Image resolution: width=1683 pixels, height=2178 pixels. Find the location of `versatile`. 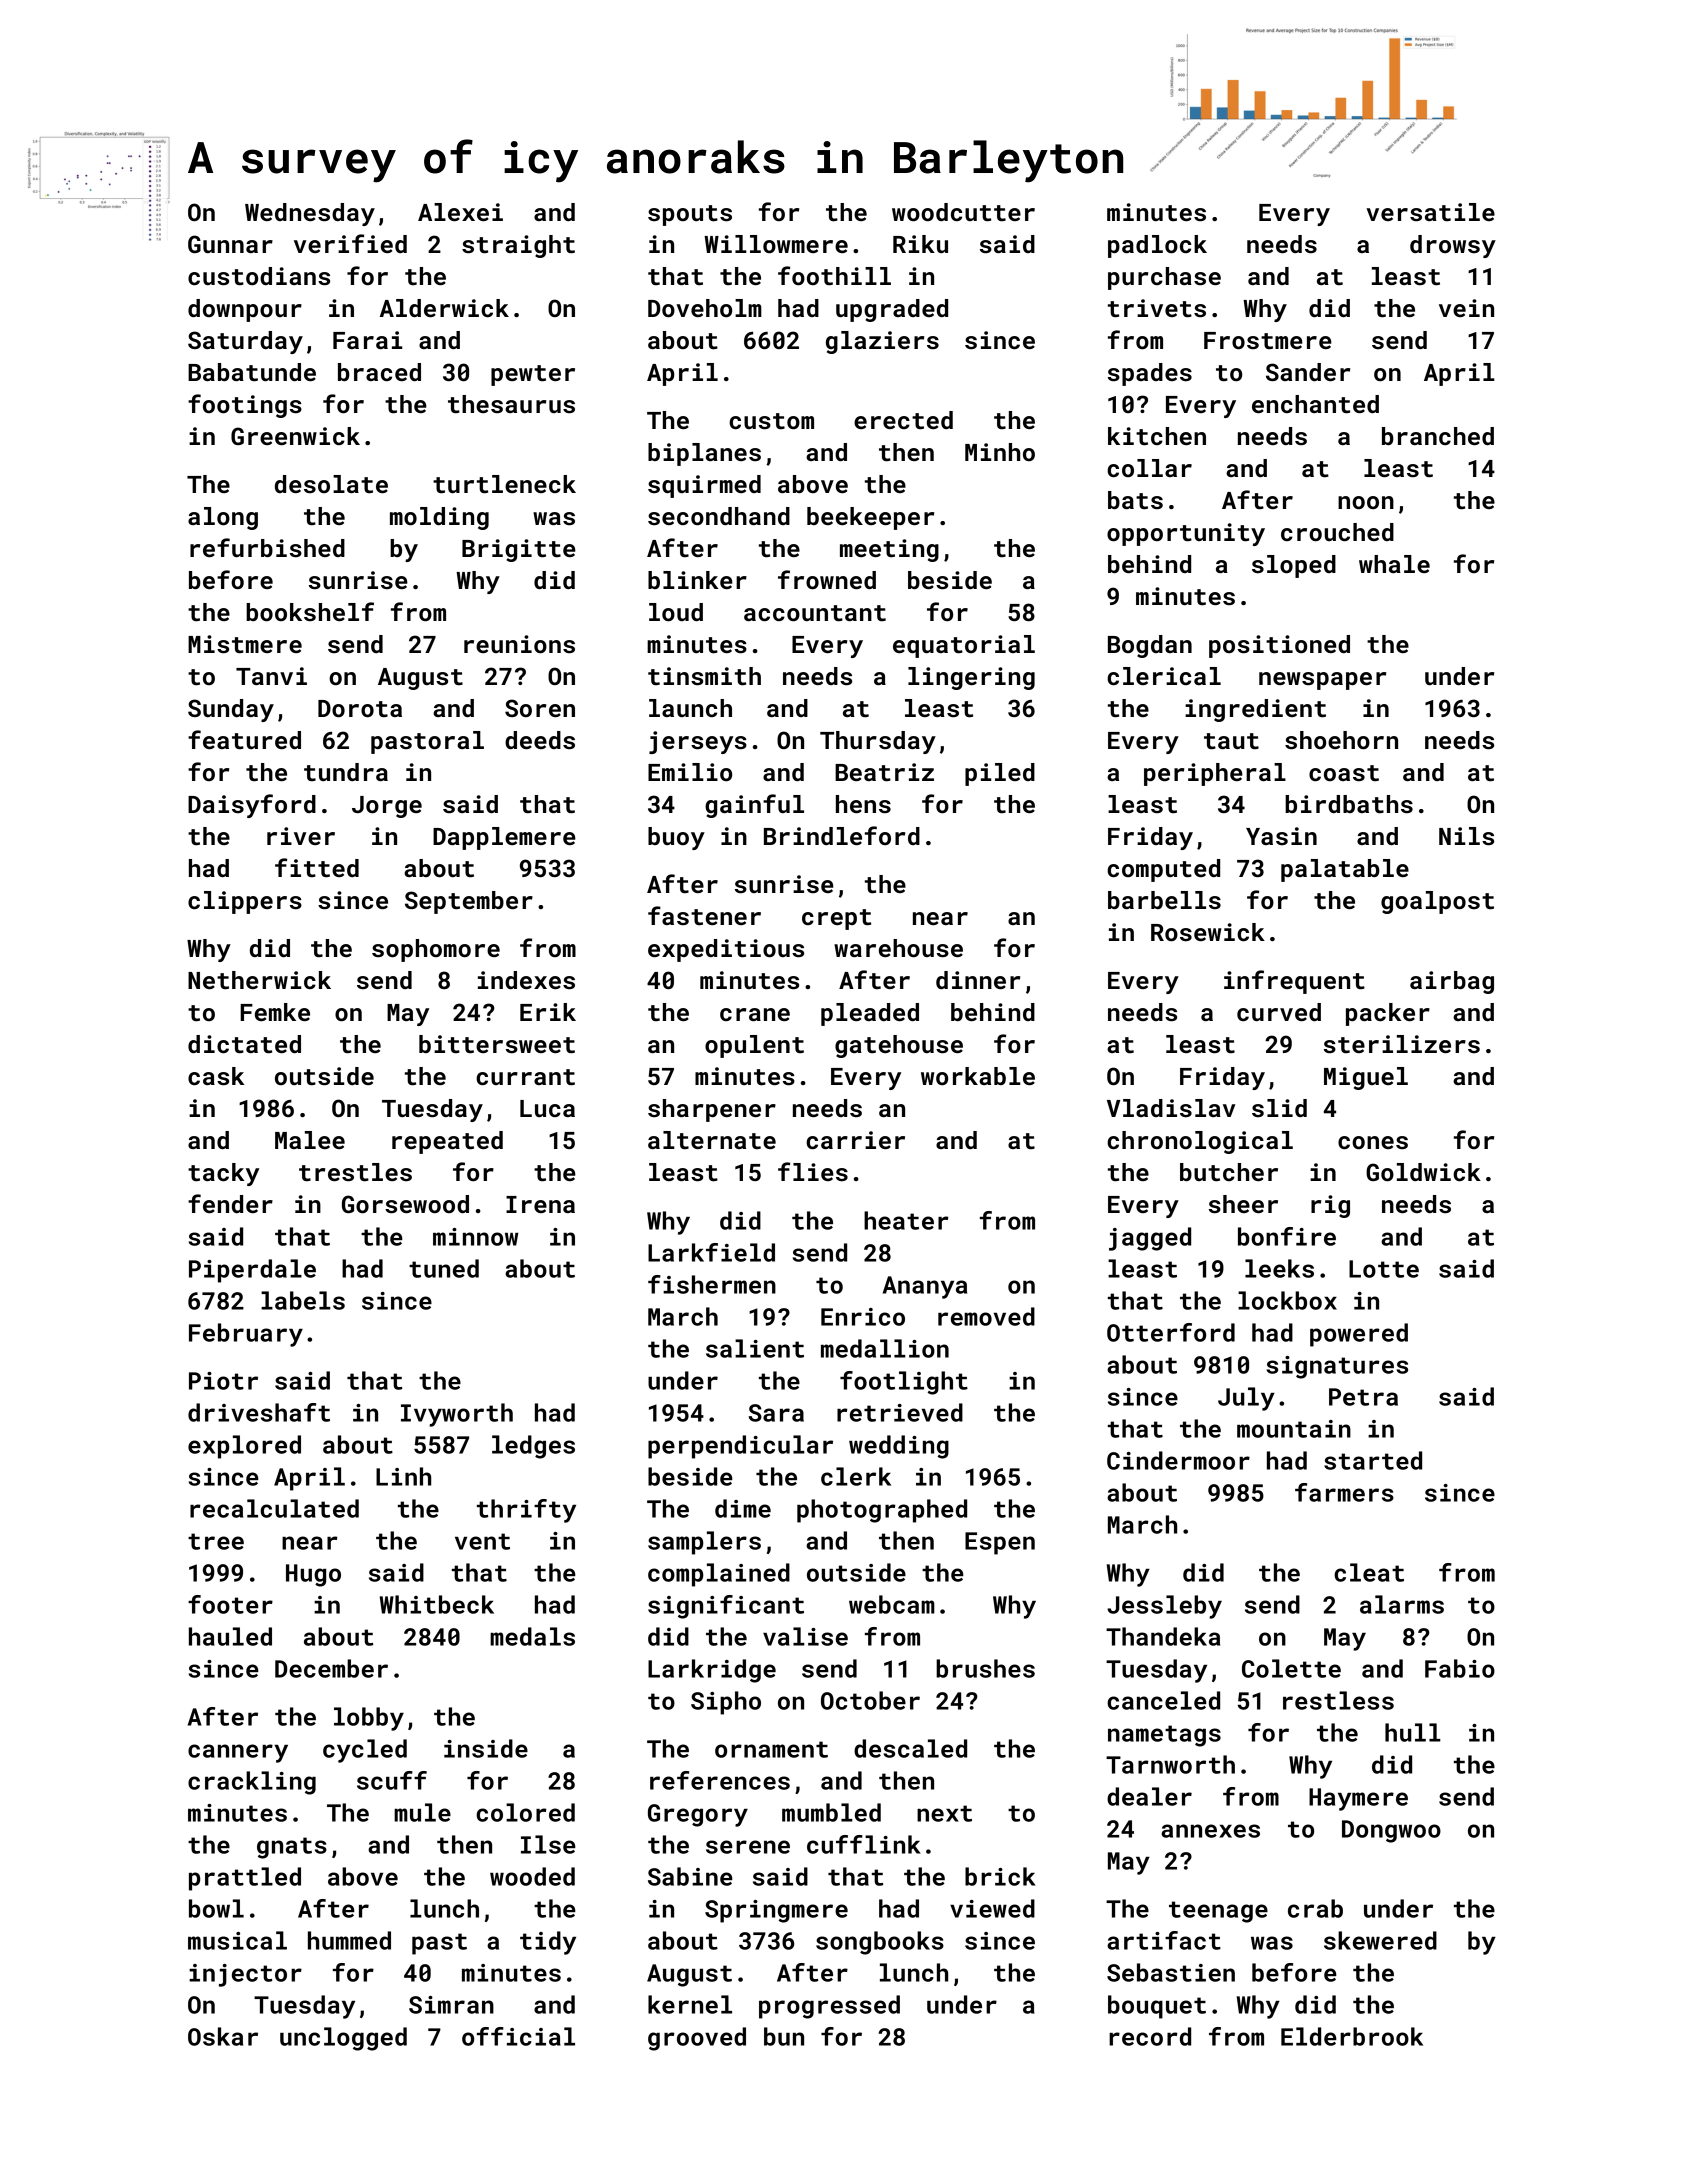

versatile is located at coordinates (1430, 212).
